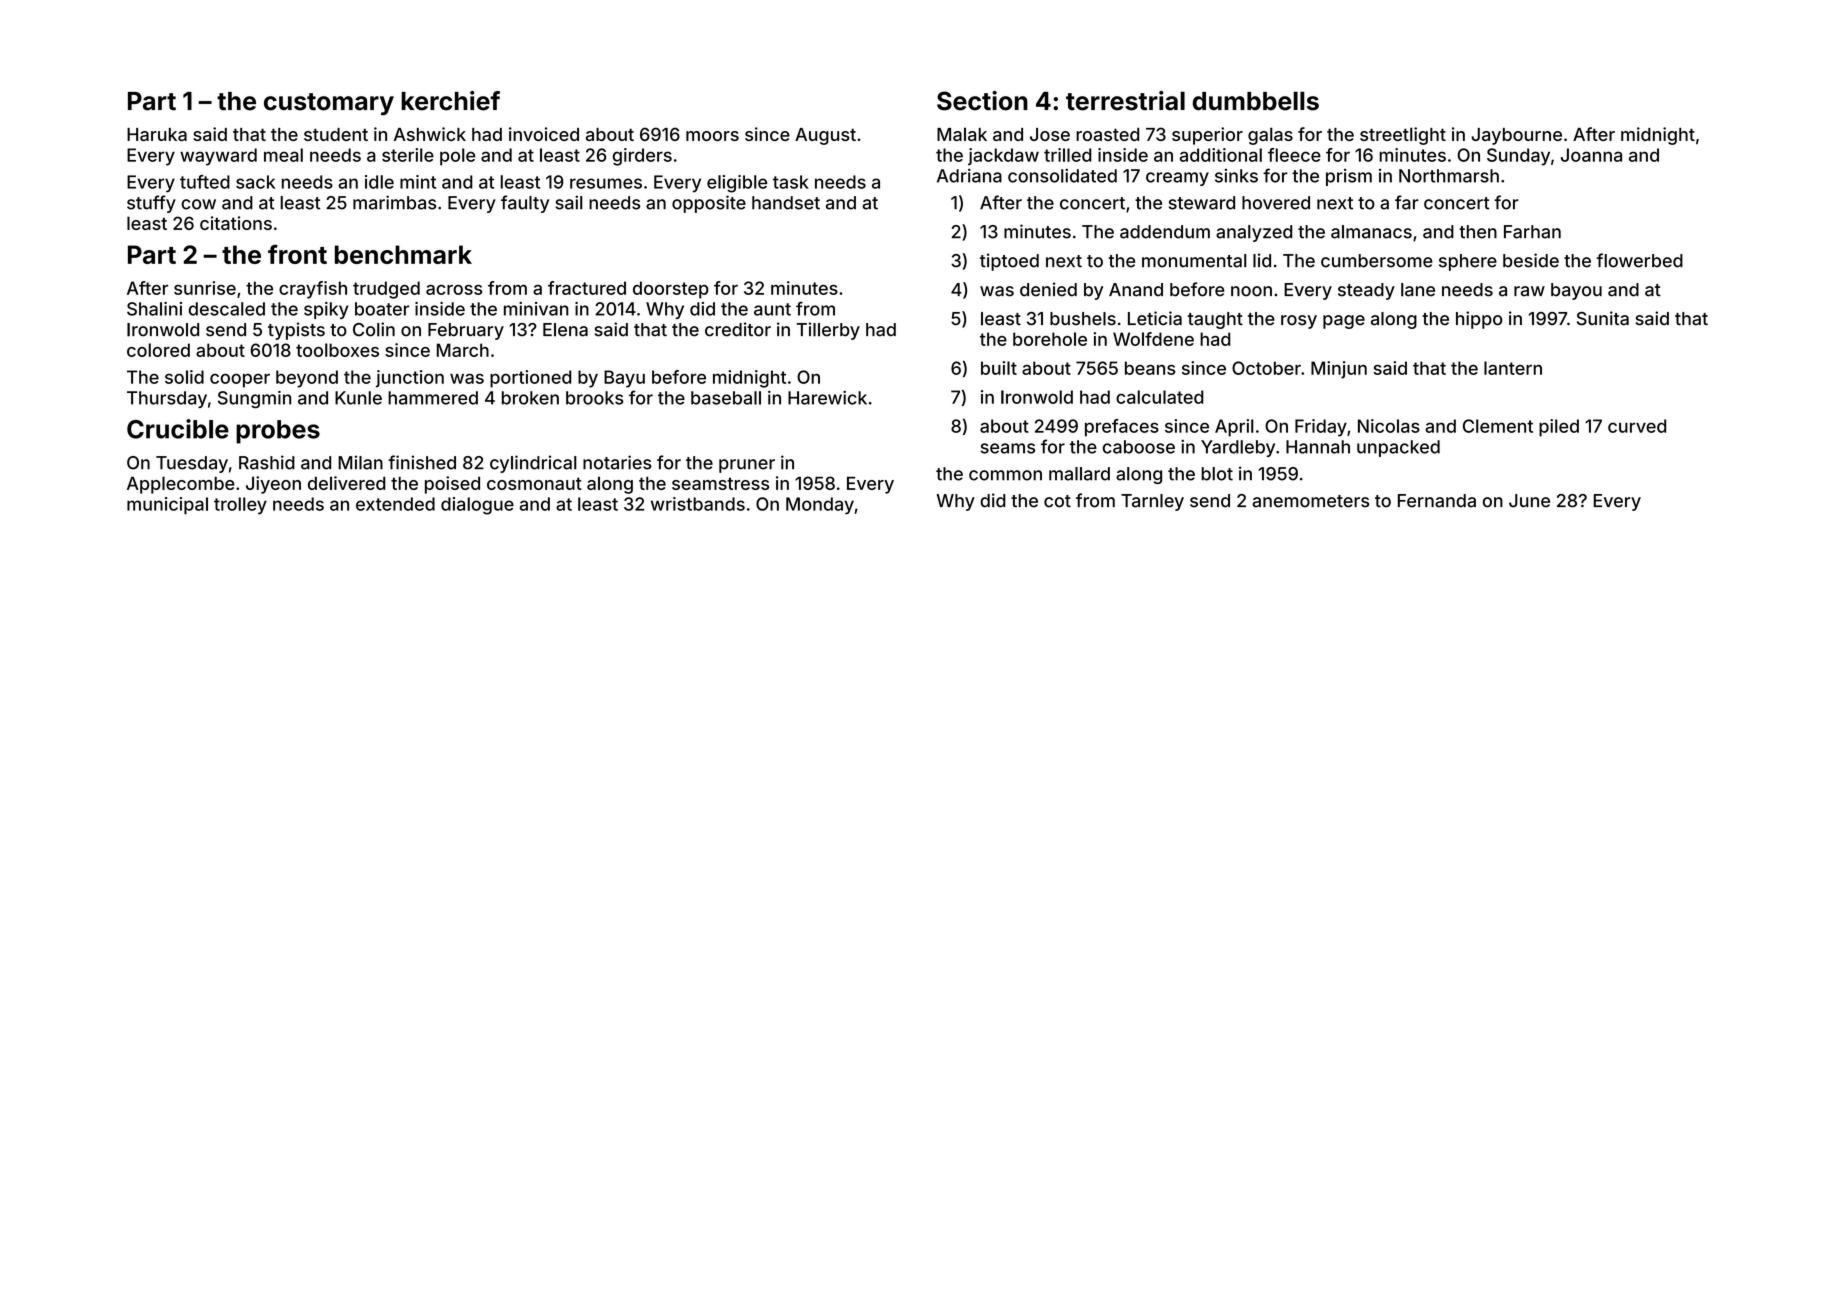  Describe the element at coordinates (337, 350) in the screenshot. I see `toolboxes` at that location.
